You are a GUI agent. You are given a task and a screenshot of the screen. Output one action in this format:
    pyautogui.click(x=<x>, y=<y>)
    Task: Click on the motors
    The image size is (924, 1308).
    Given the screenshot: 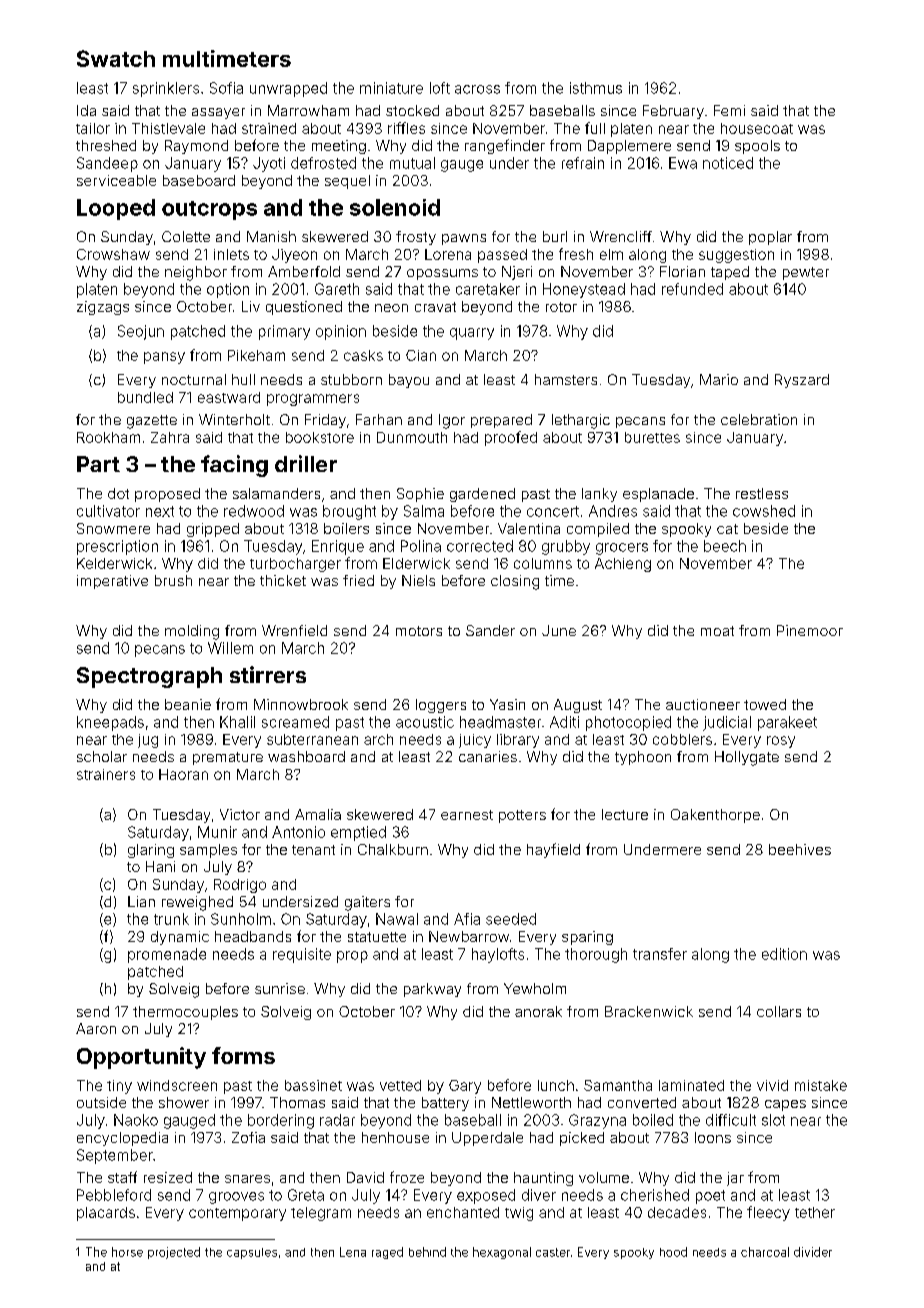 What is the action you would take?
    pyautogui.click(x=419, y=631)
